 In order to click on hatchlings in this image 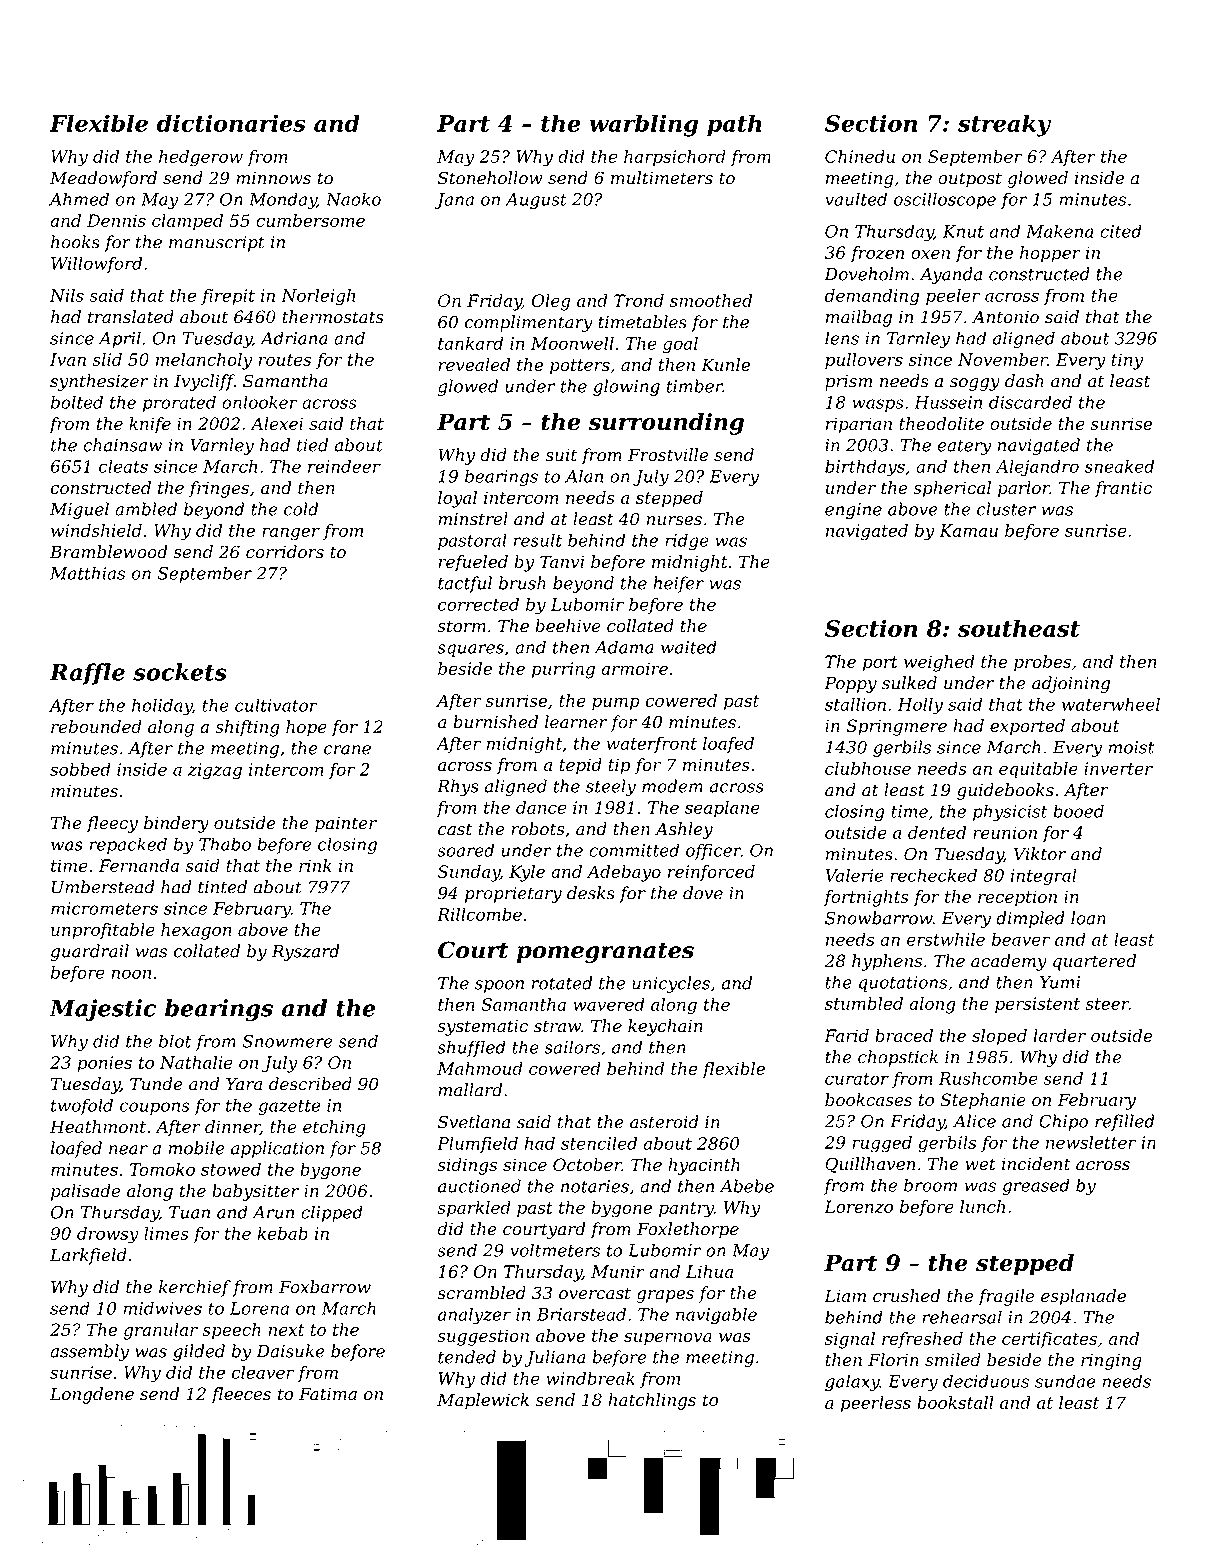, I will do `click(652, 1401)`.
